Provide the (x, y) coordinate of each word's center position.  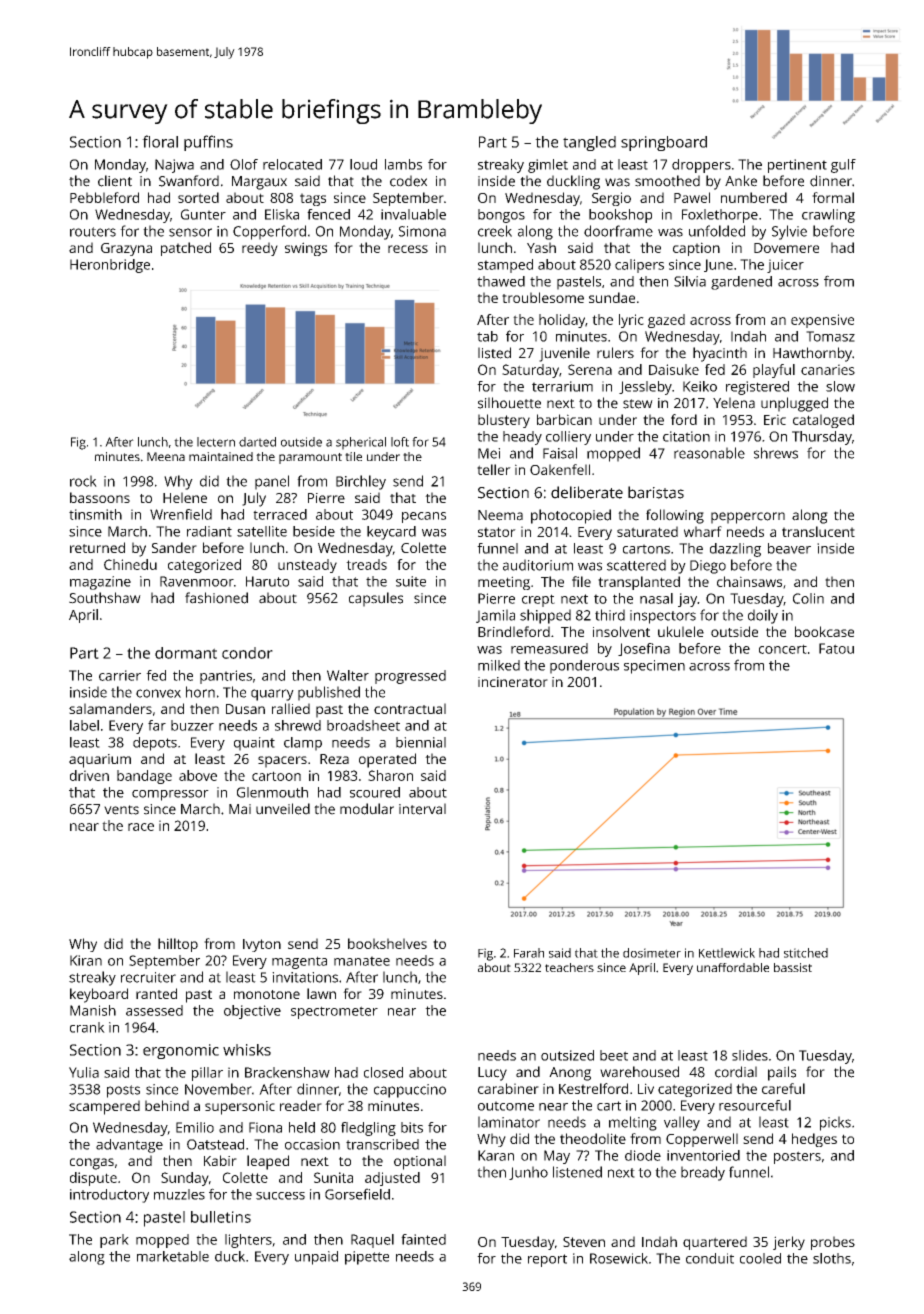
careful (783, 1088)
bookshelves (387, 943)
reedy (260, 249)
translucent (818, 531)
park (114, 1241)
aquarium (100, 761)
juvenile (564, 354)
